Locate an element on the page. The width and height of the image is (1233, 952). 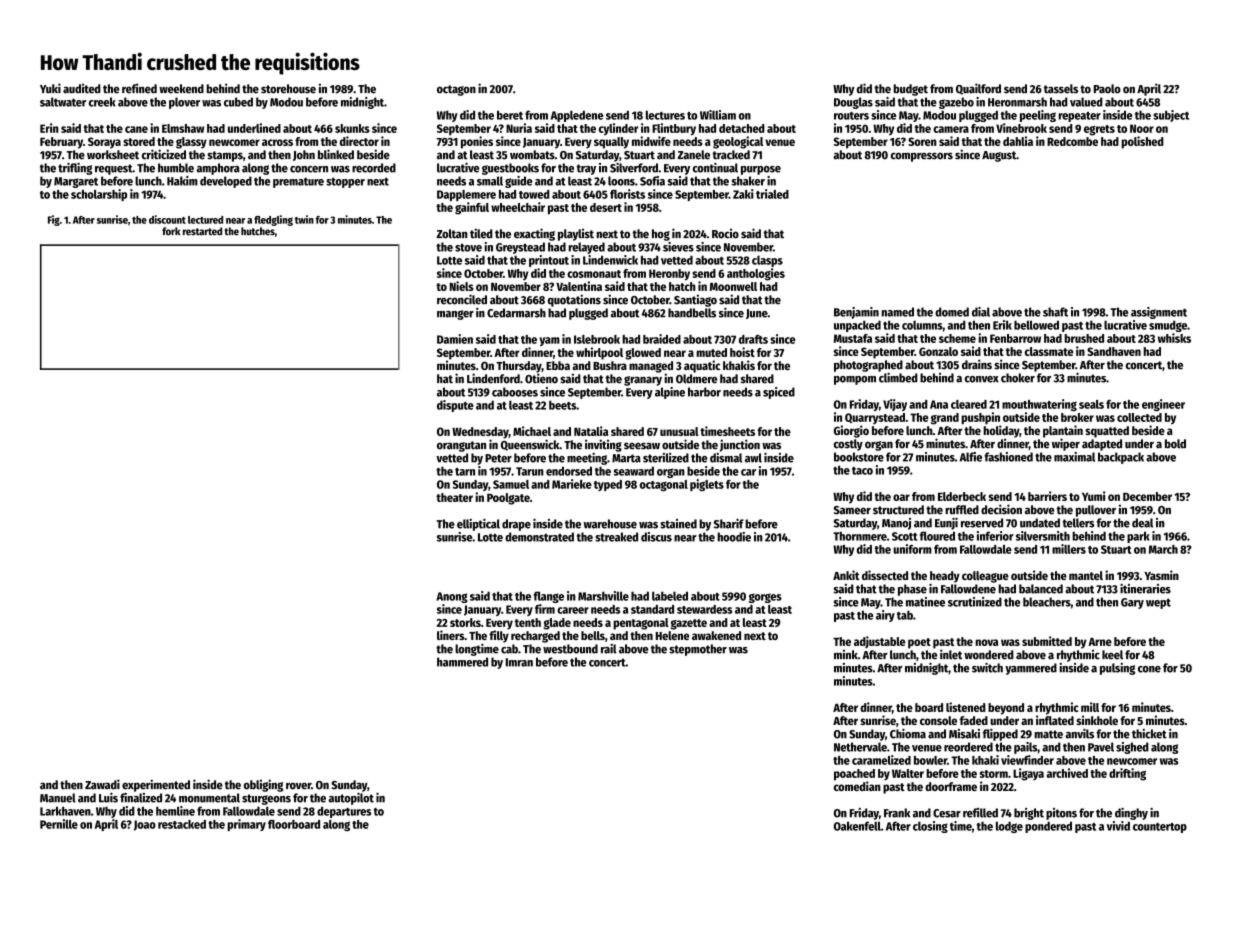
subject is located at coordinates (1171, 116).
